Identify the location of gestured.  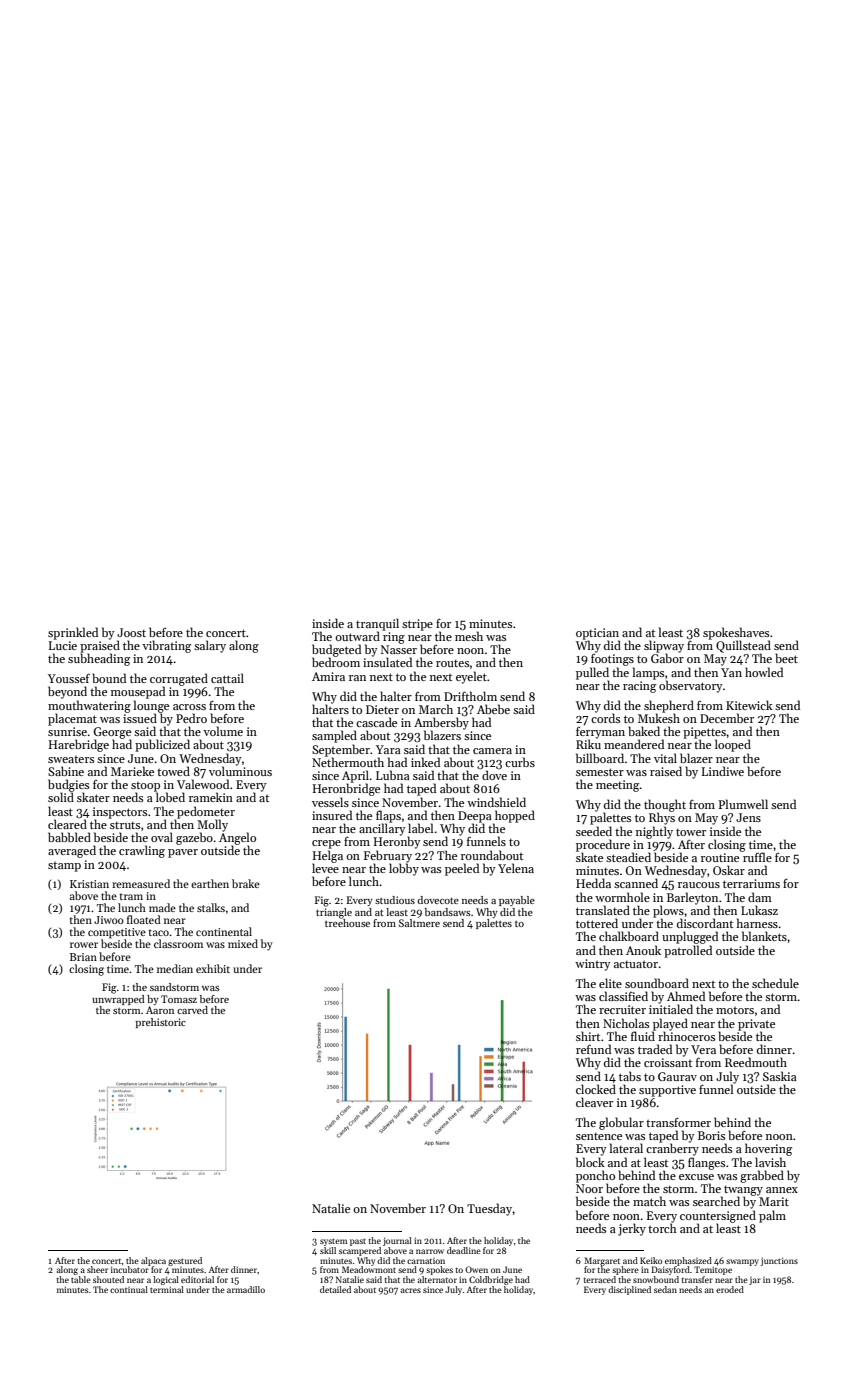
(185, 1261).
